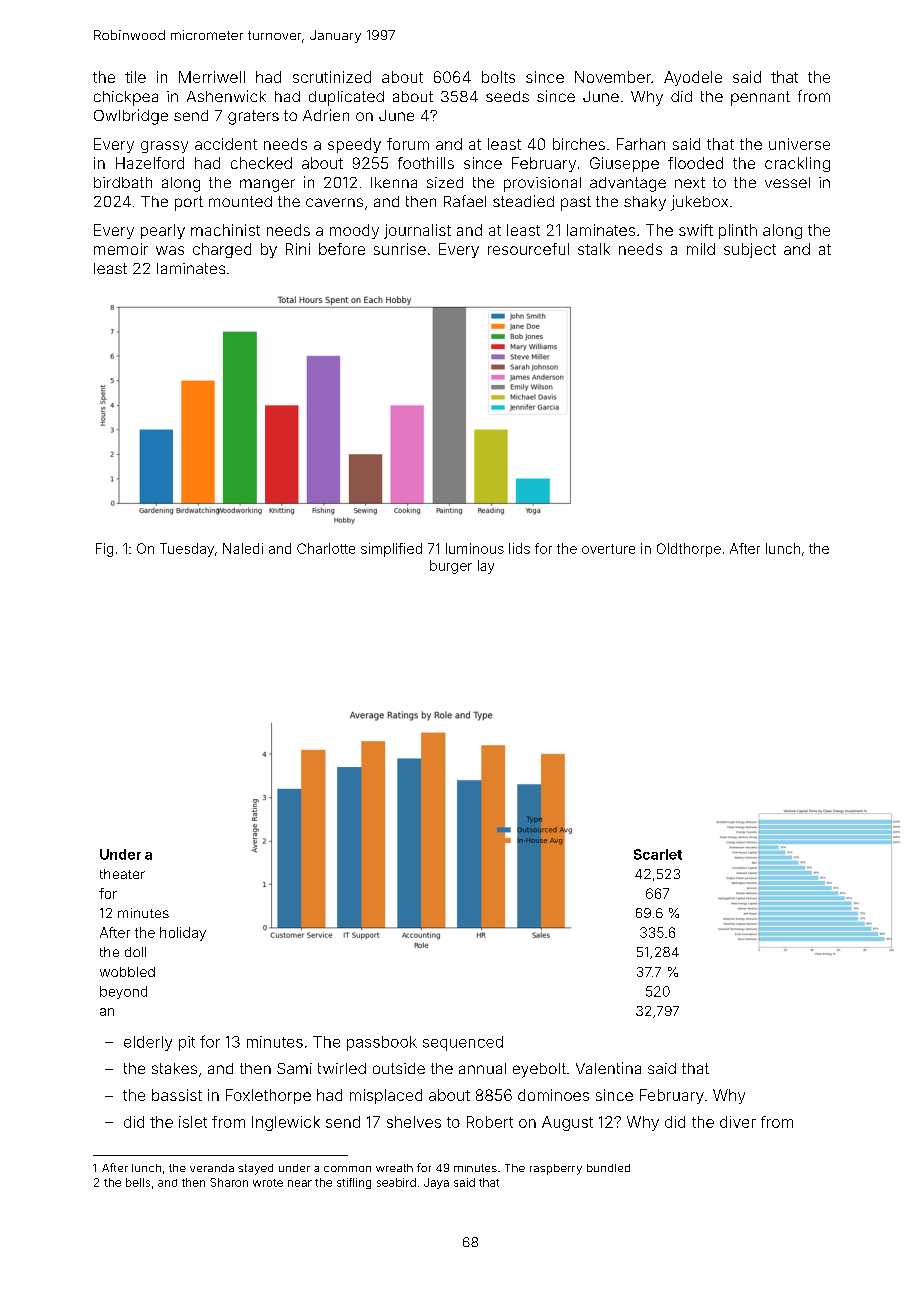 Image resolution: width=924 pixels, height=1308 pixels. Describe the element at coordinates (608, 1068) in the screenshot. I see `Valentina` at that location.
